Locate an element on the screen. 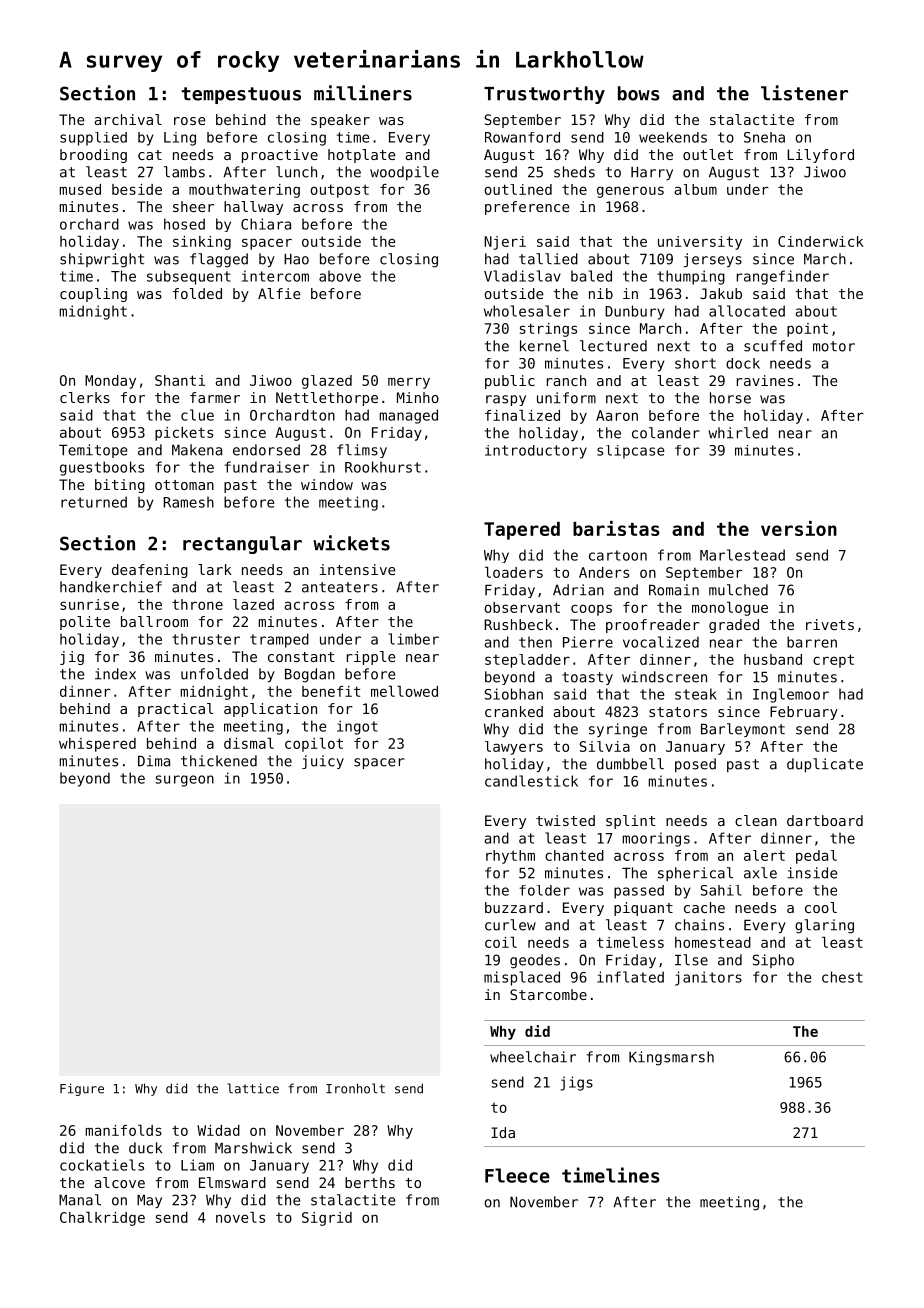  clue is located at coordinates (197, 415).
